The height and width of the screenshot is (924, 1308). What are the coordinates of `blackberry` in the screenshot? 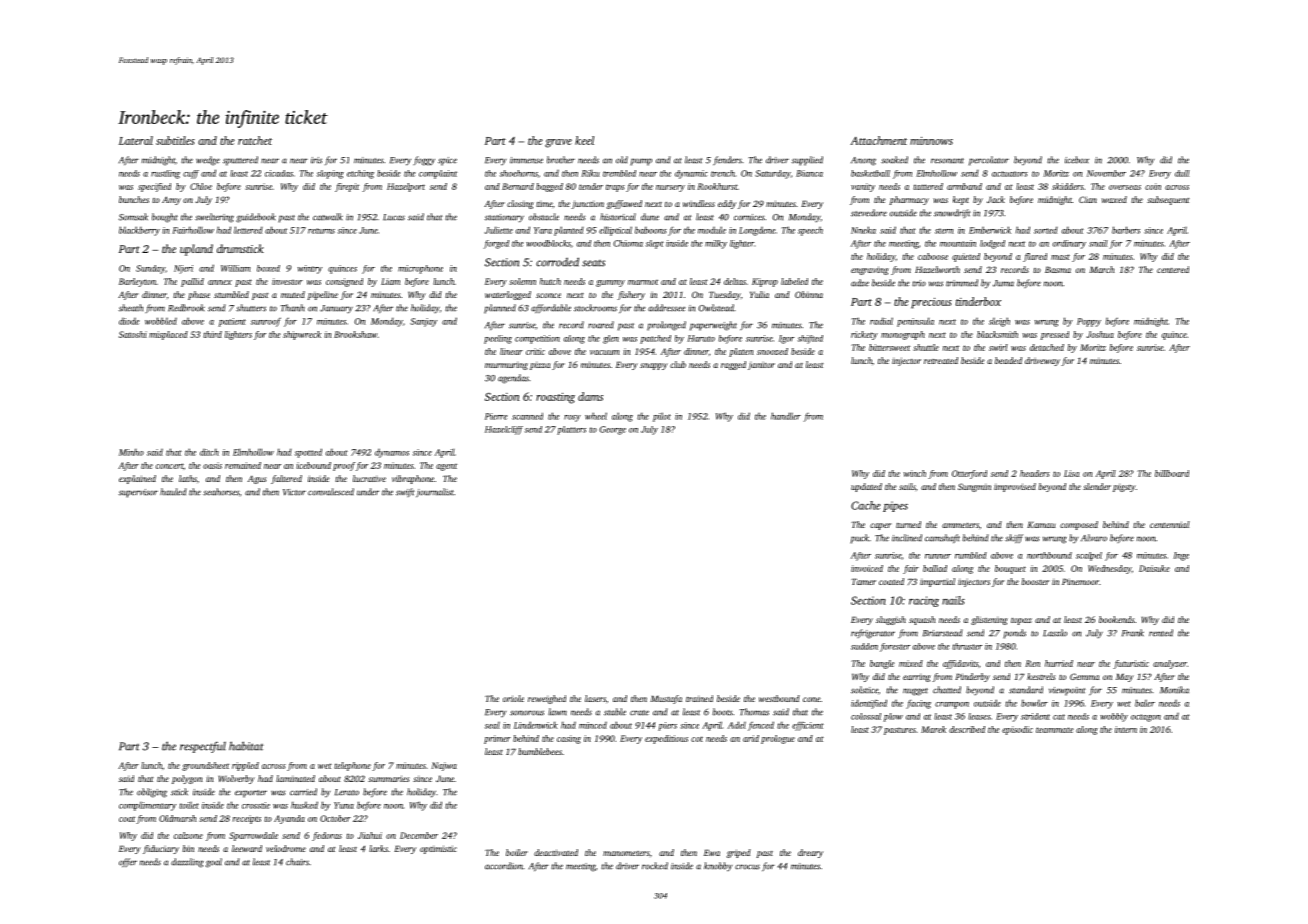 It's located at (139, 231).
